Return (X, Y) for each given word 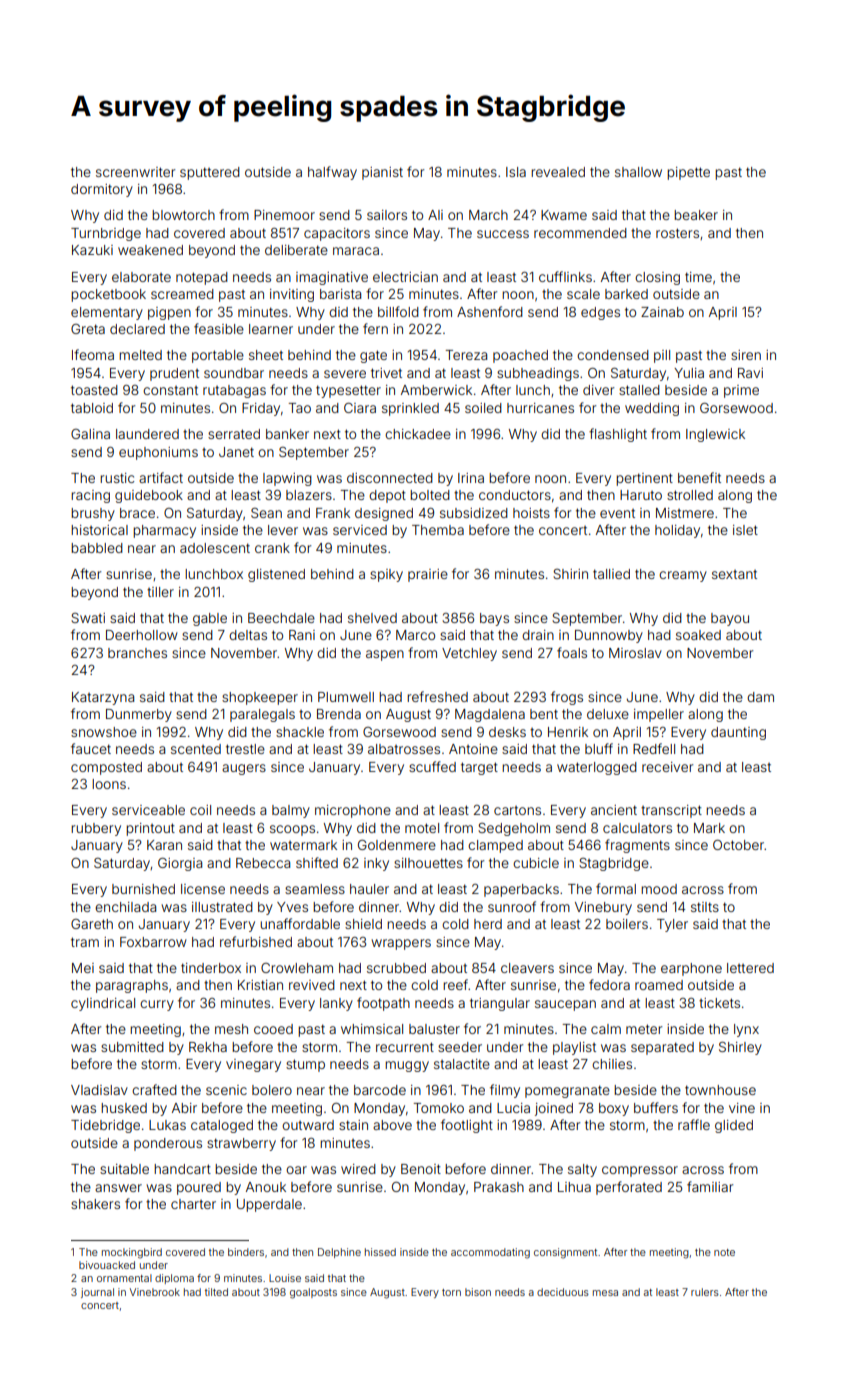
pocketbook (108, 295)
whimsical (372, 1029)
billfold (398, 311)
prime (741, 391)
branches (137, 653)
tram (85, 942)
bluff (599, 748)
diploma (174, 1279)
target (479, 768)
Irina (471, 478)
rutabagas (234, 391)
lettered (750, 968)
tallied (611, 574)
